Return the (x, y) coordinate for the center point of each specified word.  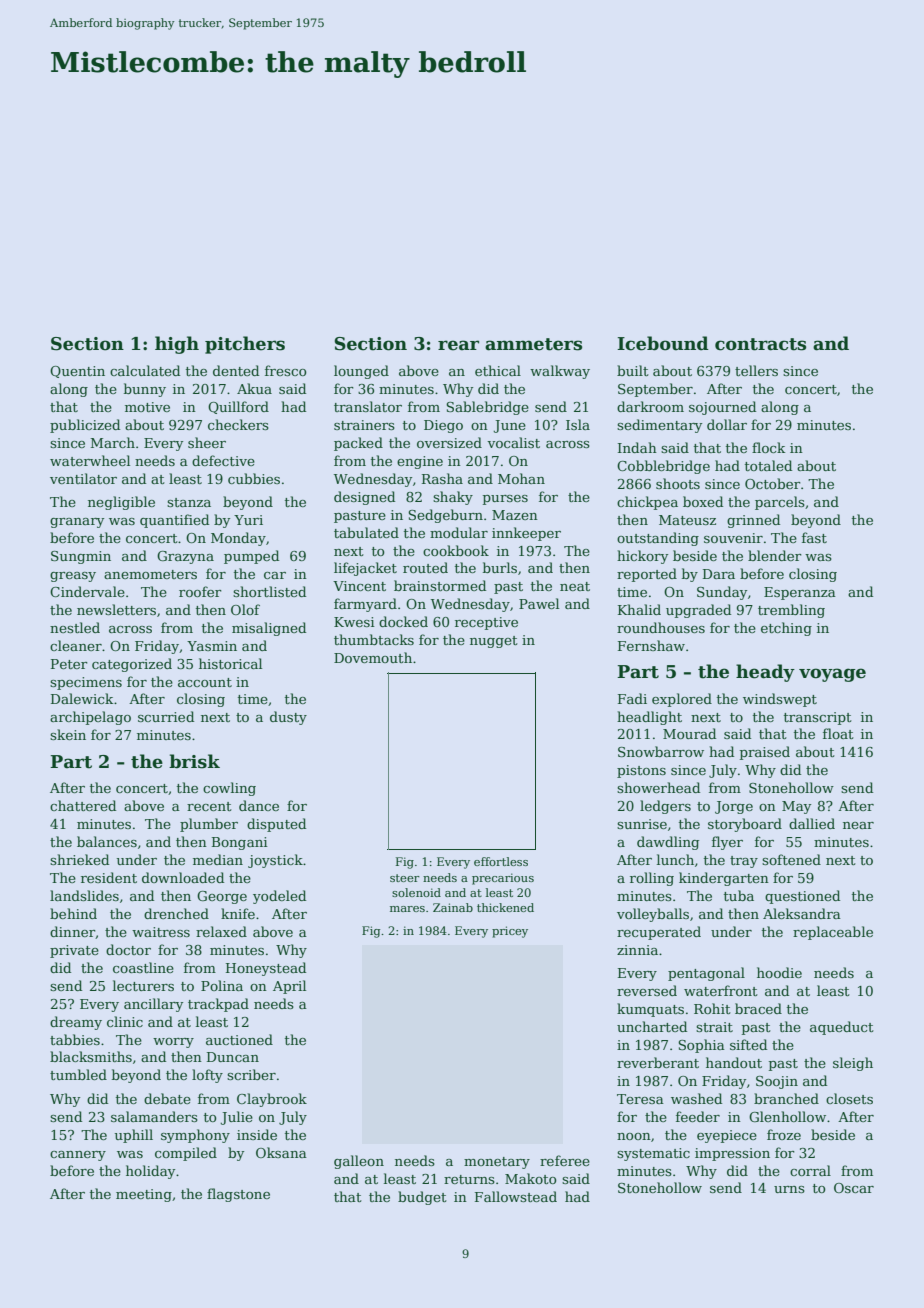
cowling (229, 789)
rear (458, 345)
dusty (288, 718)
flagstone (238, 1195)
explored (682, 700)
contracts (760, 344)
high (177, 345)
